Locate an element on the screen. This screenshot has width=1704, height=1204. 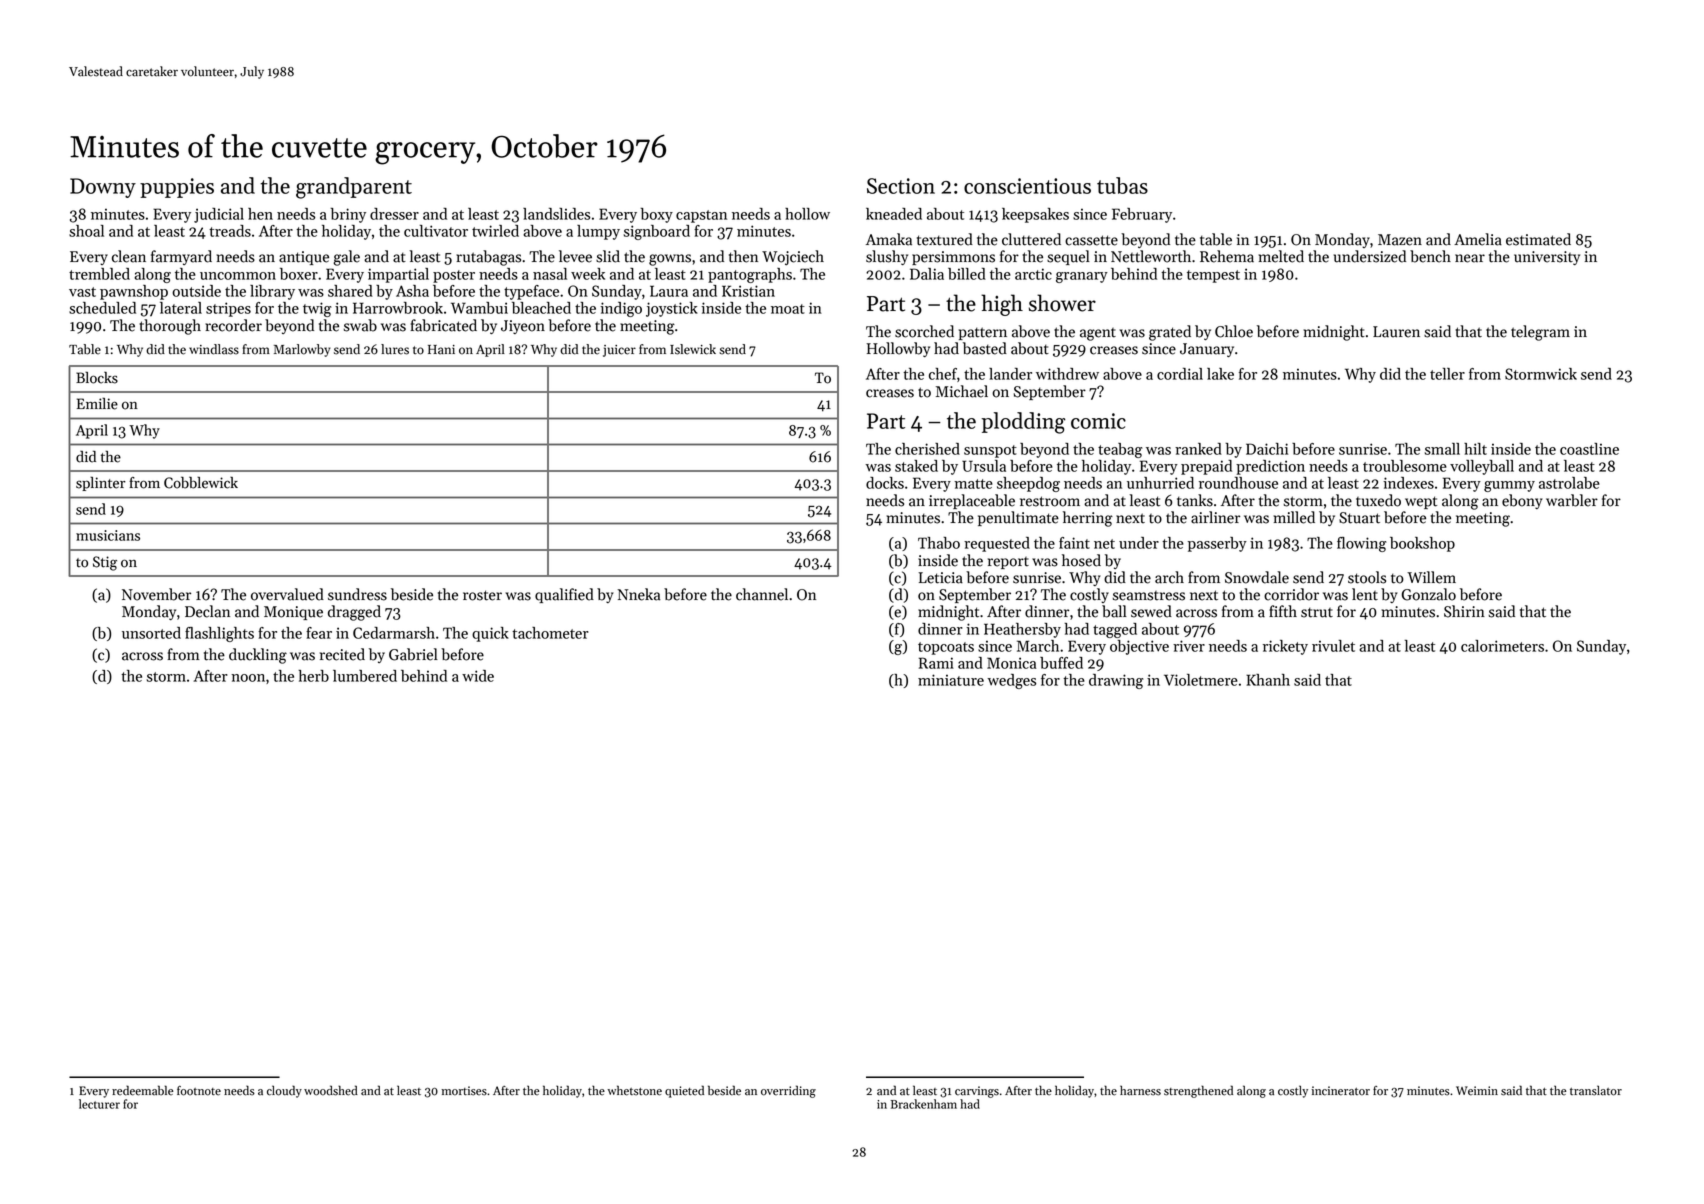
Khanh is located at coordinates (1268, 680).
